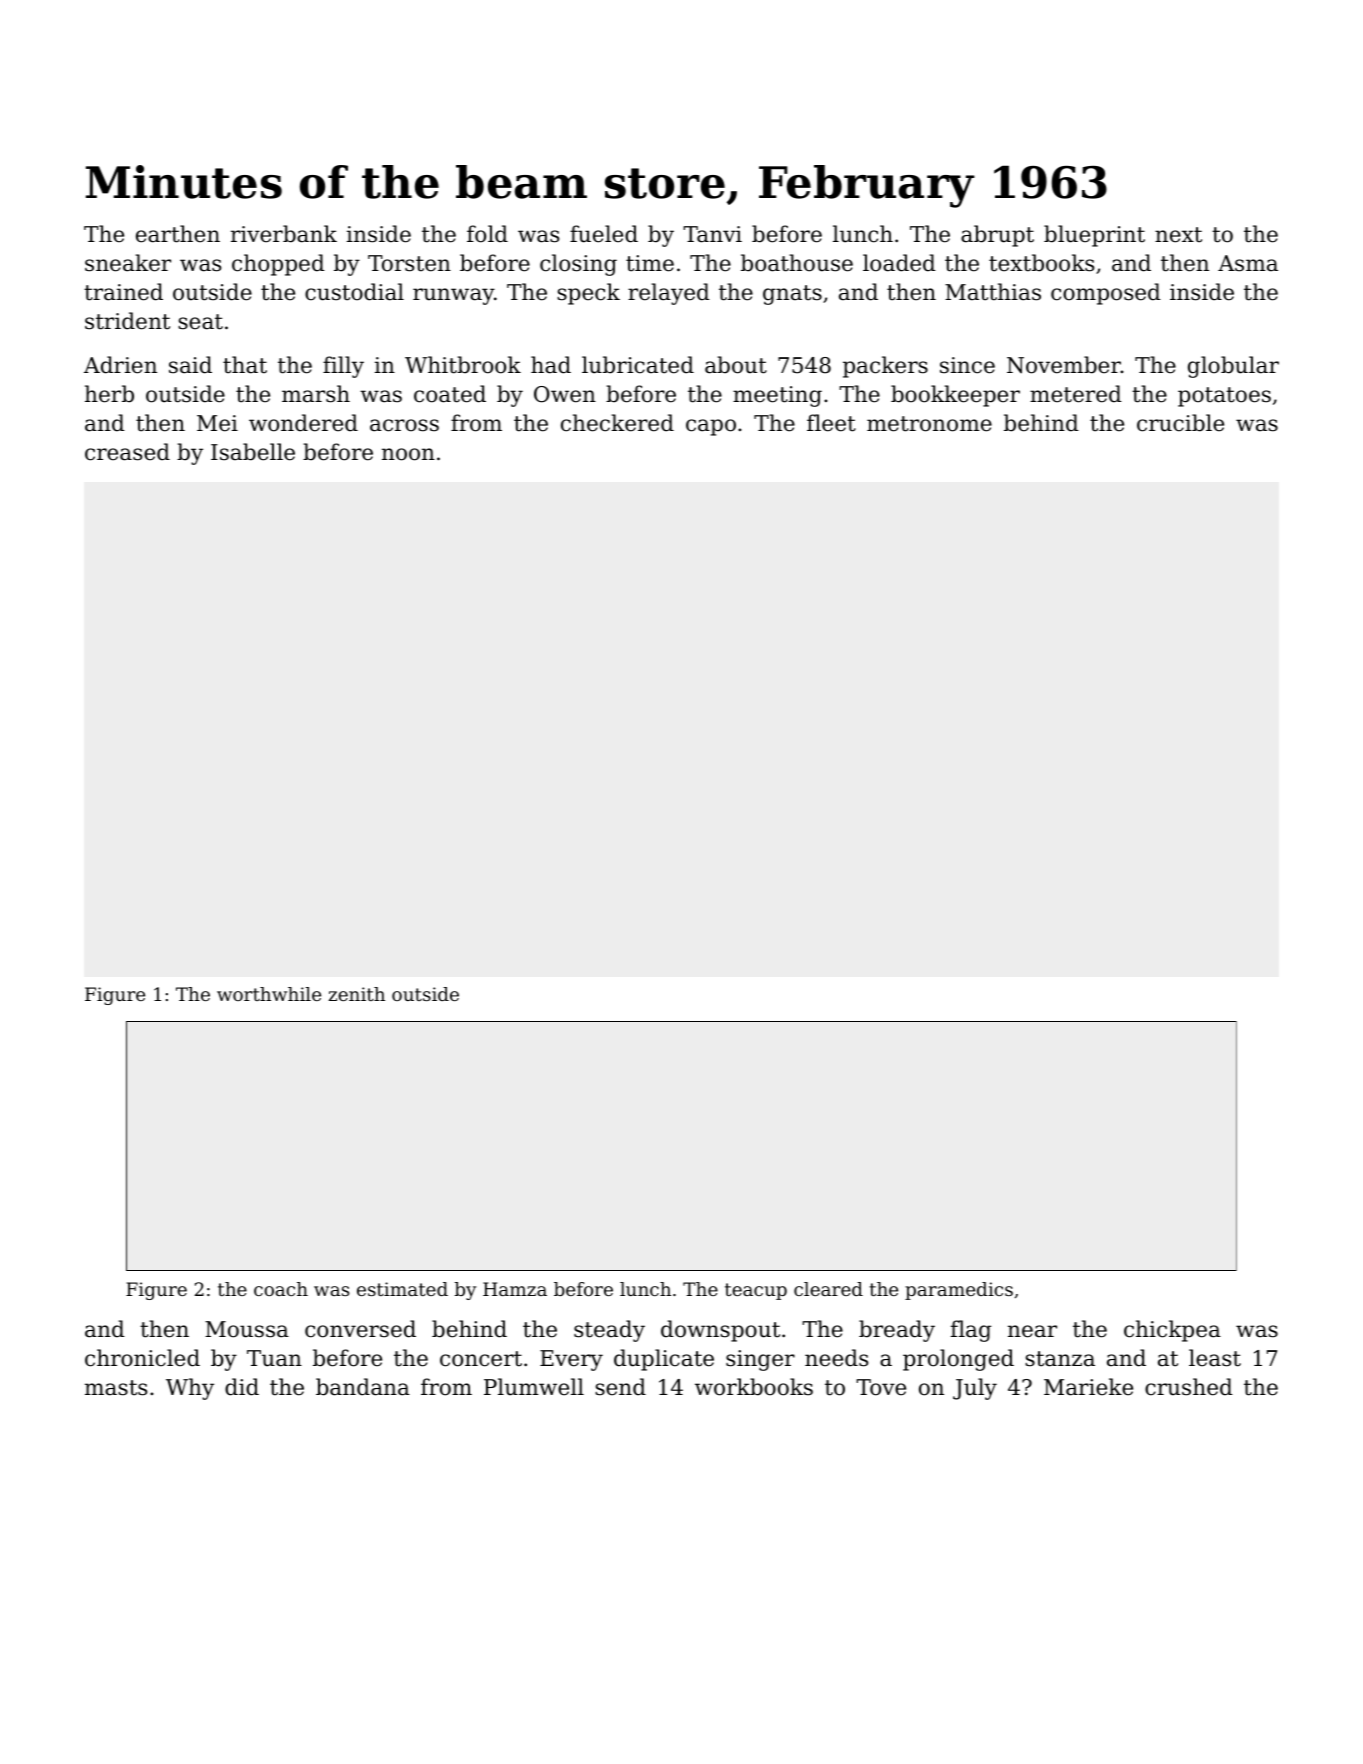 The image size is (1363, 1764). What do you see at coordinates (712, 234) in the page?
I see `Tanvi` at bounding box center [712, 234].
